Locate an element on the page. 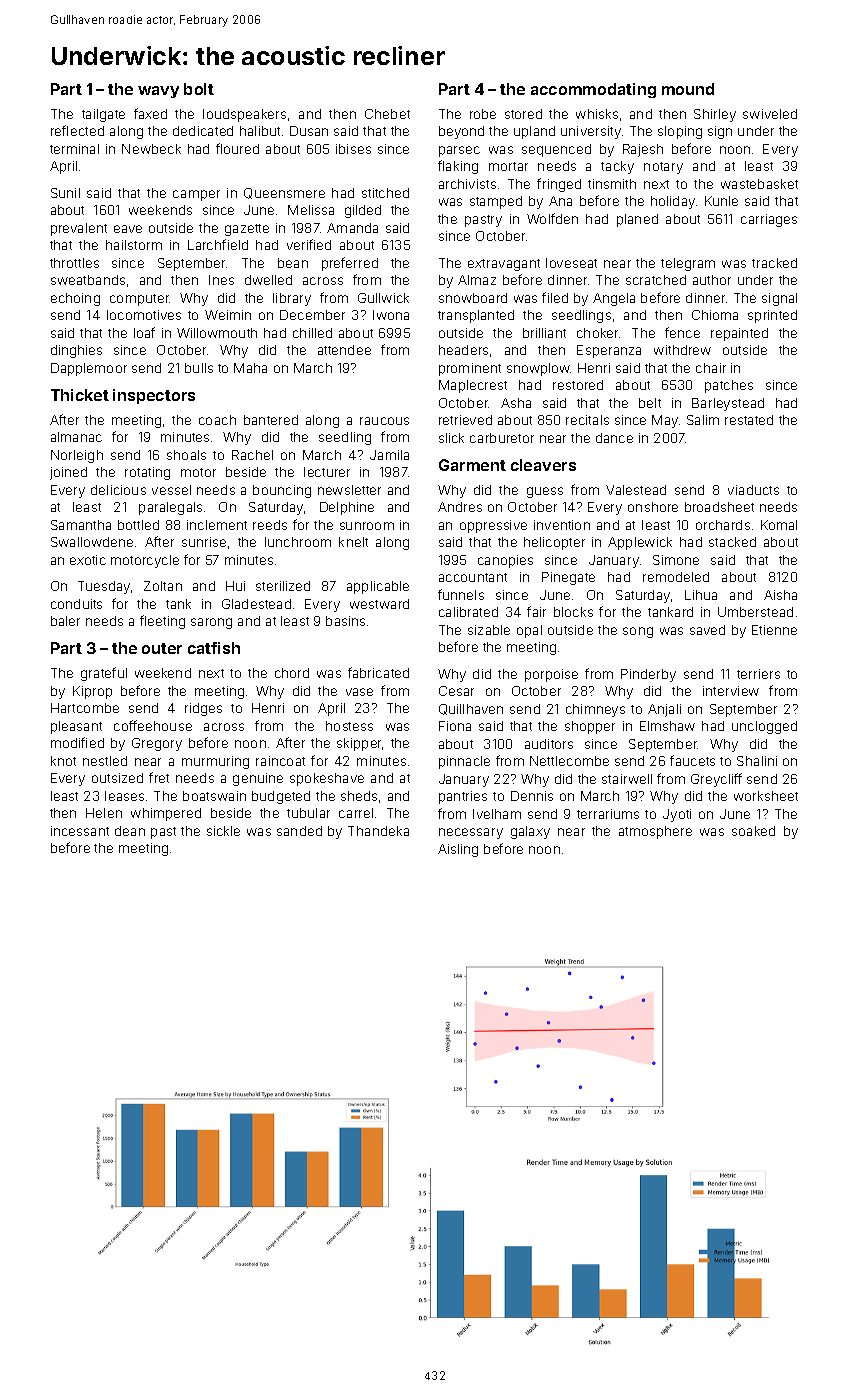 The image size is (849, 1400). delicious is located at coordinates (118, 490).
